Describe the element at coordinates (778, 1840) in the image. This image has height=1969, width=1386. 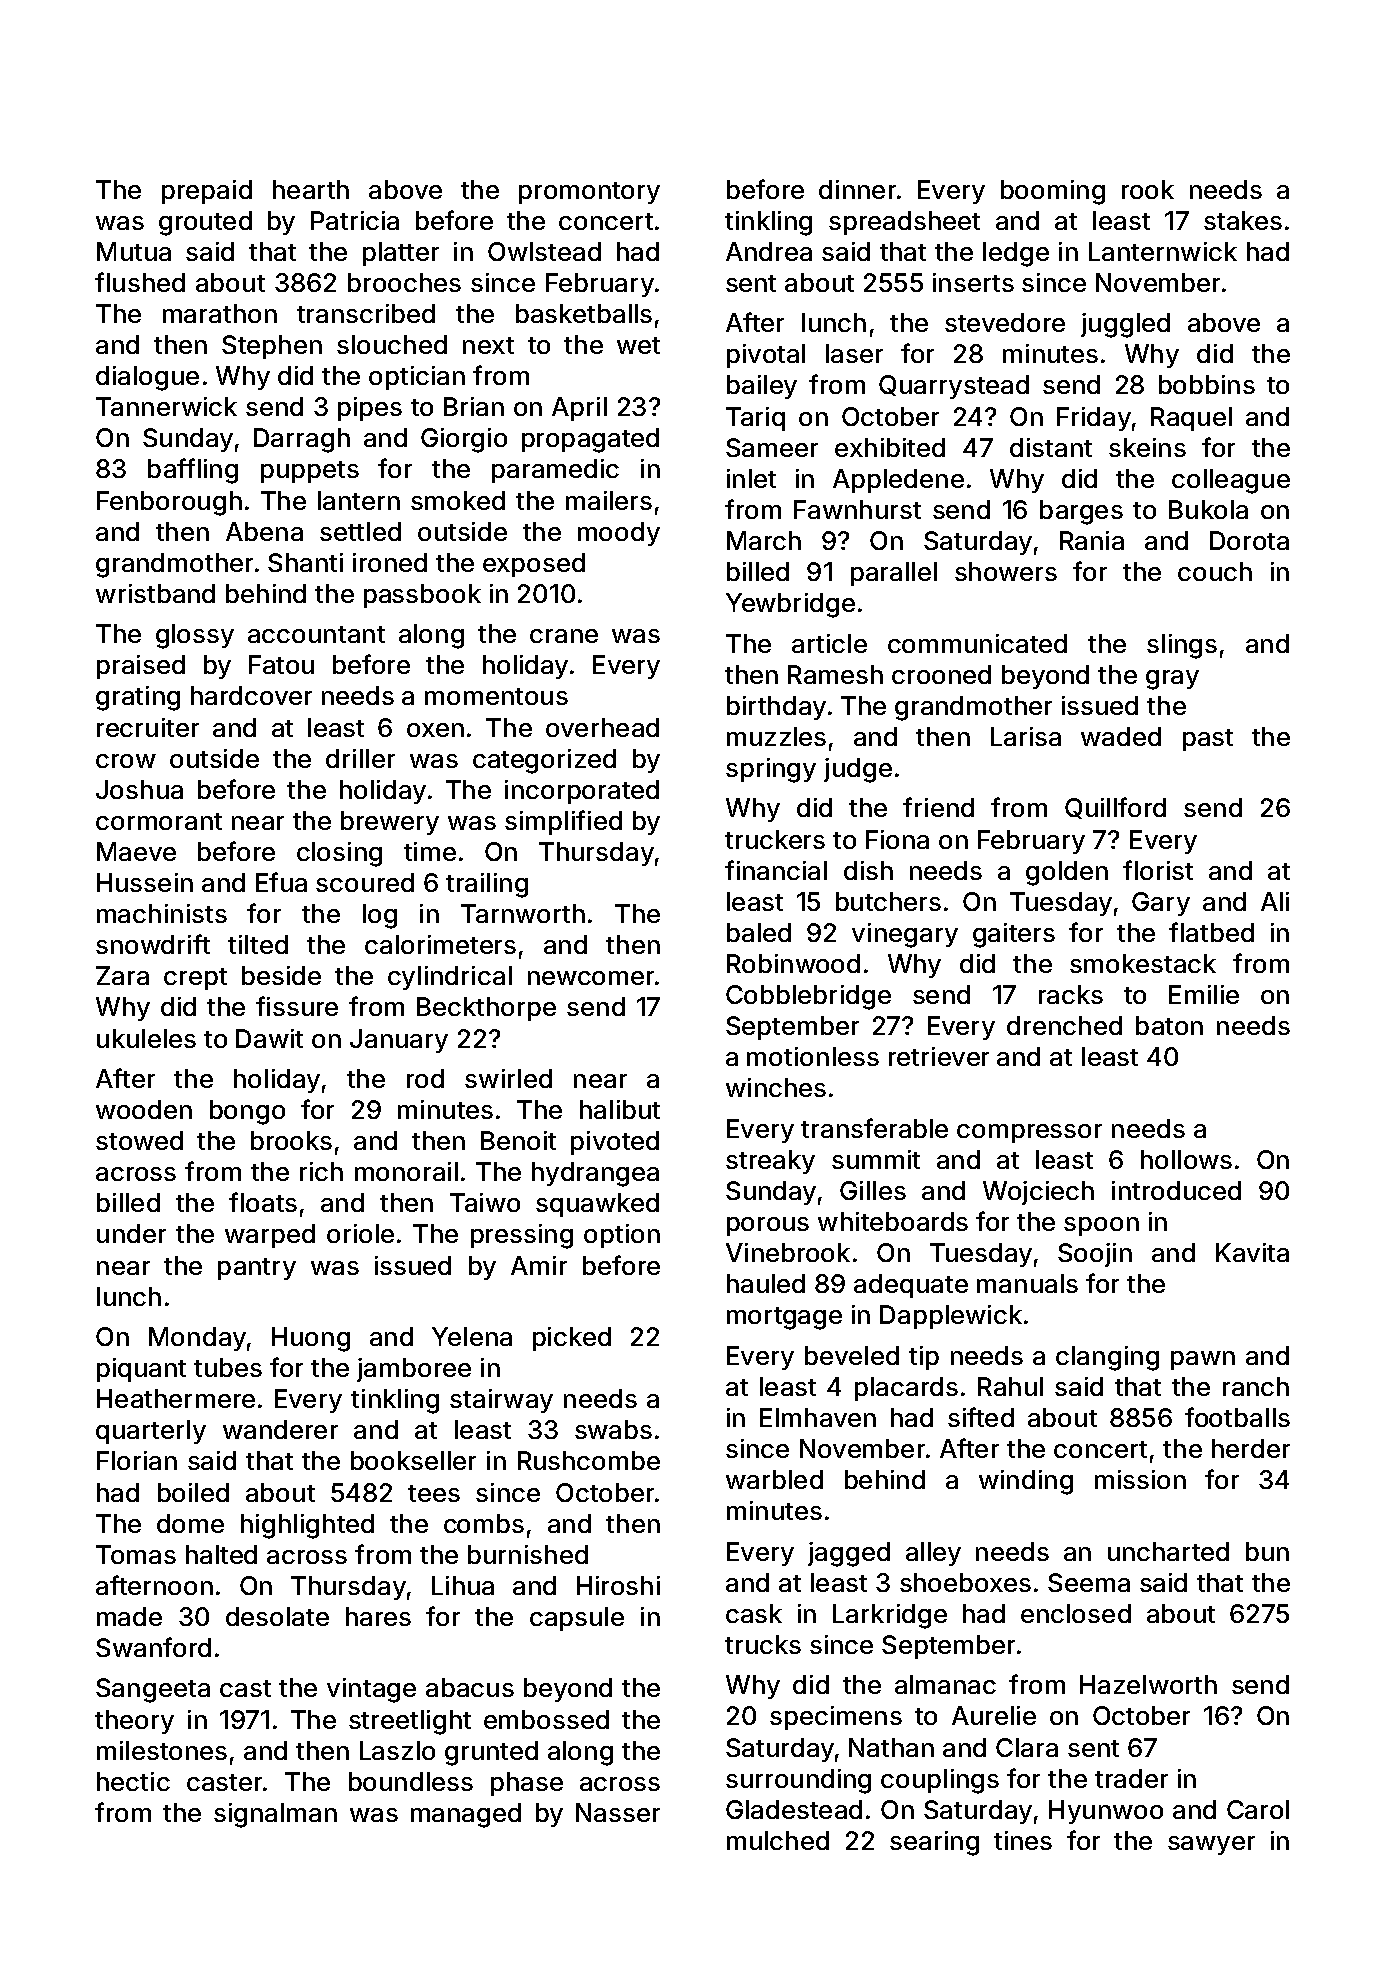
I see `mulched` at that location.
